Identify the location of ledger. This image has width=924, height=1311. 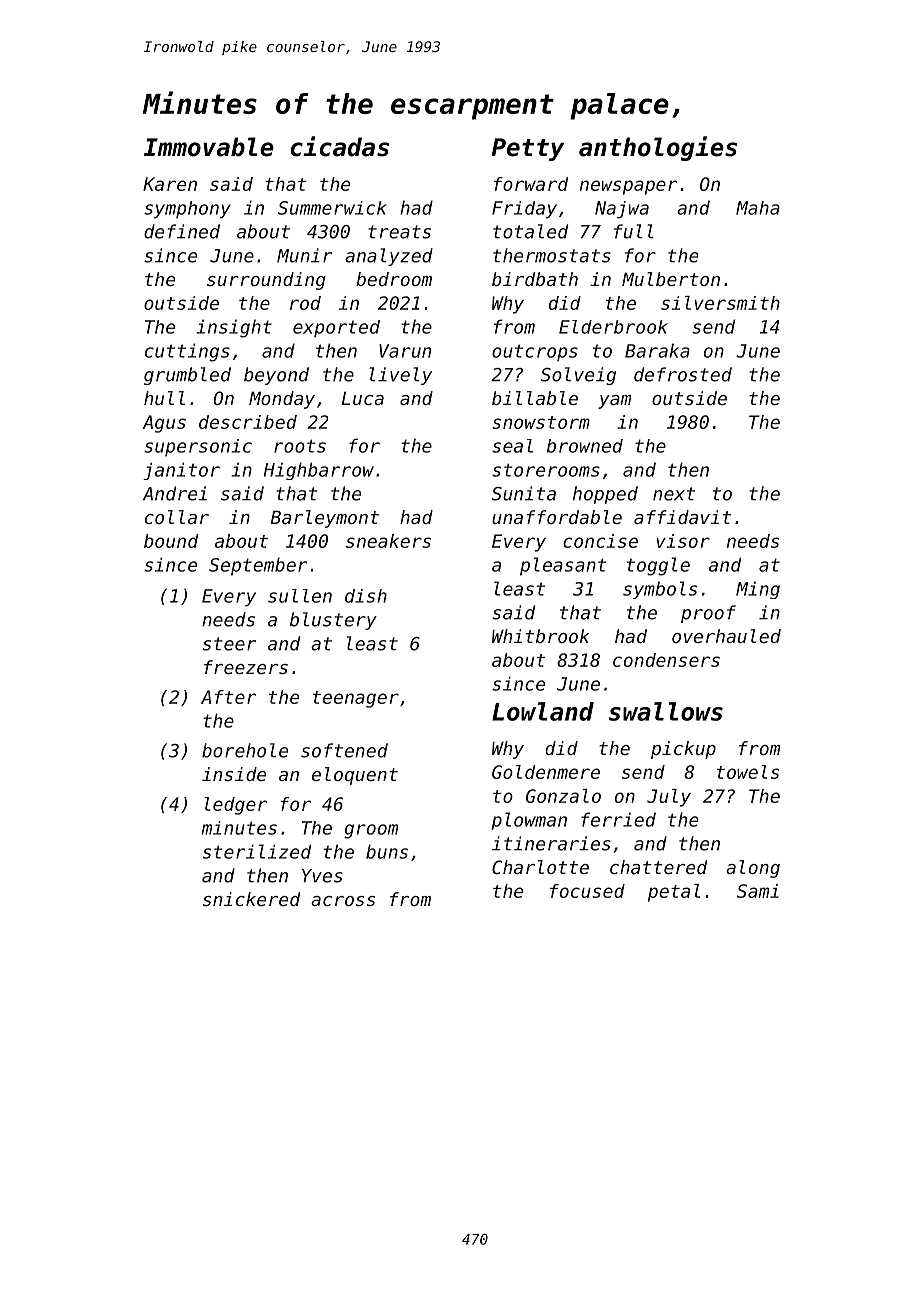
(235, 806).
